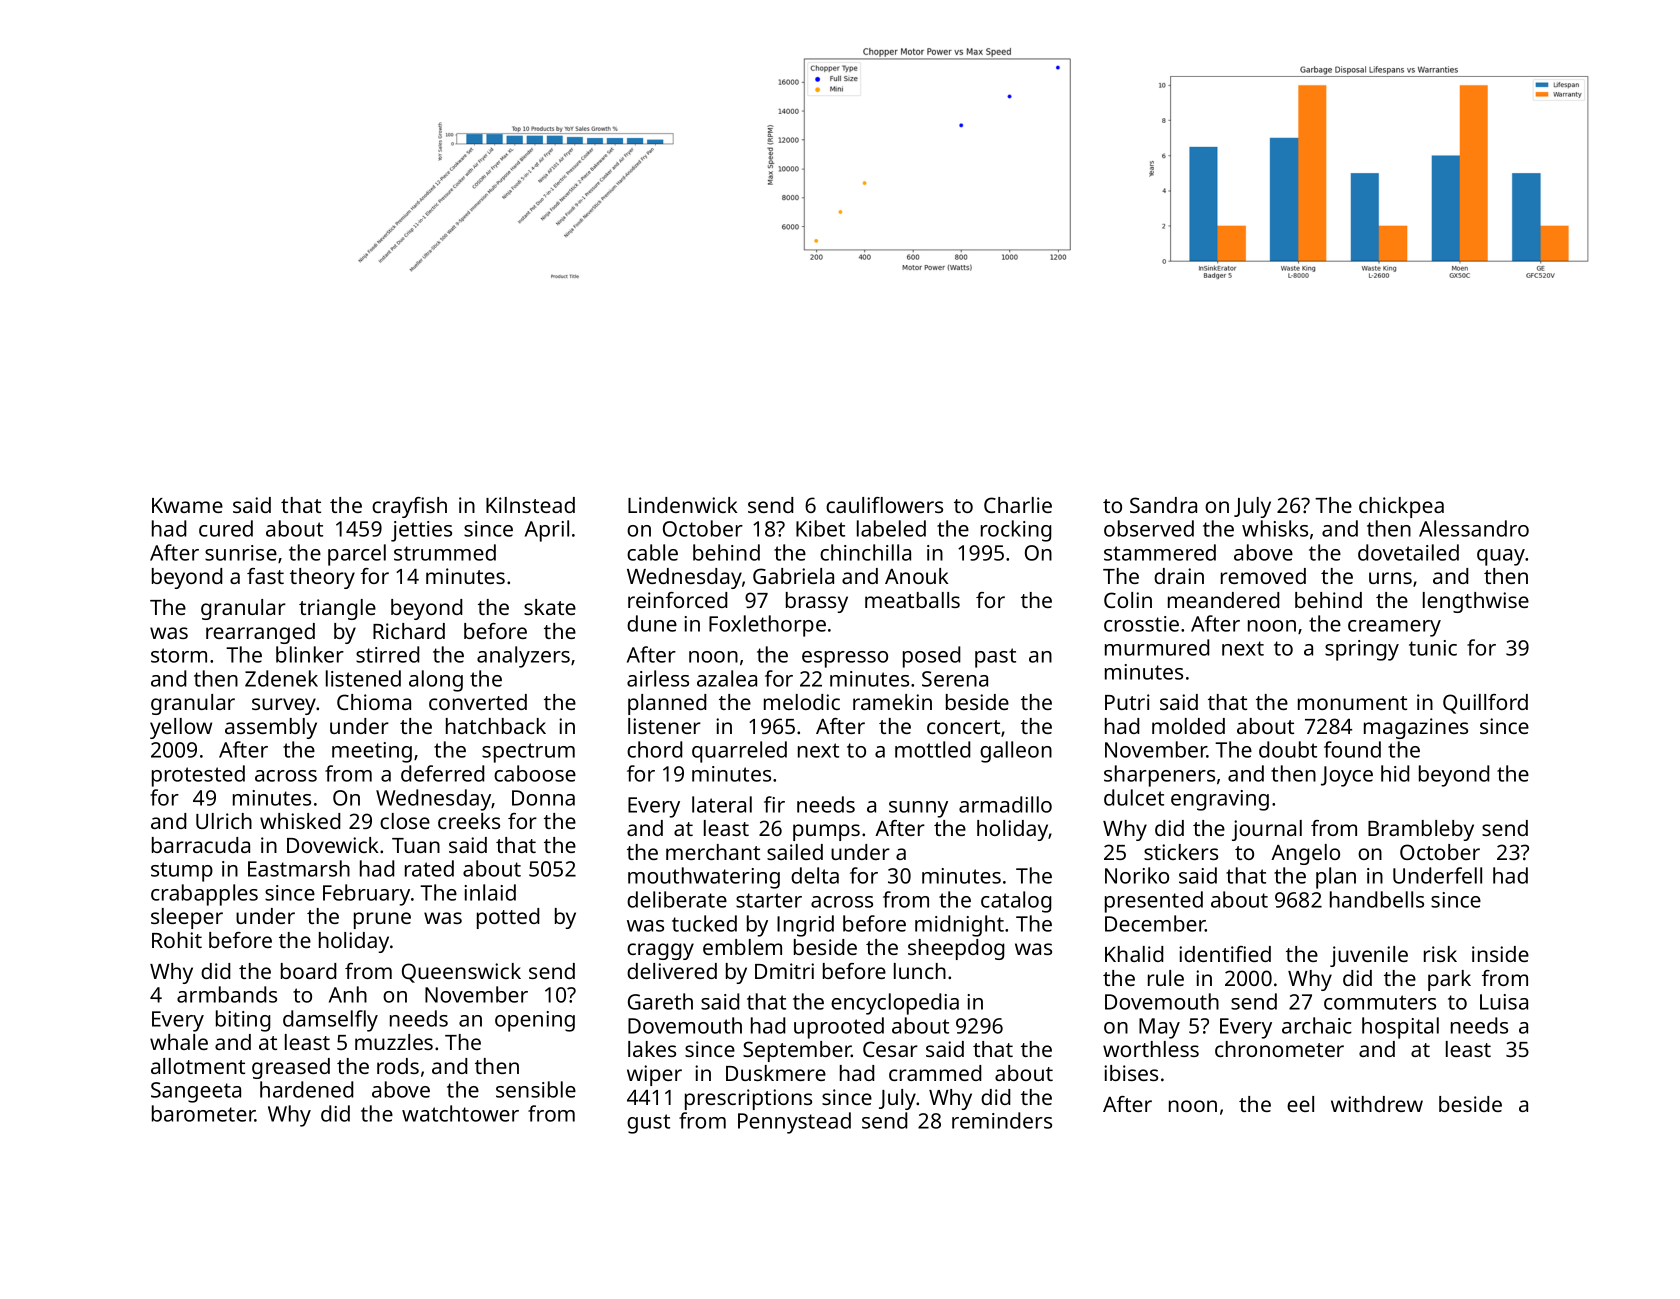 The image size is (1680, 1299). I want to click on crabapples, so click(204, 895).
